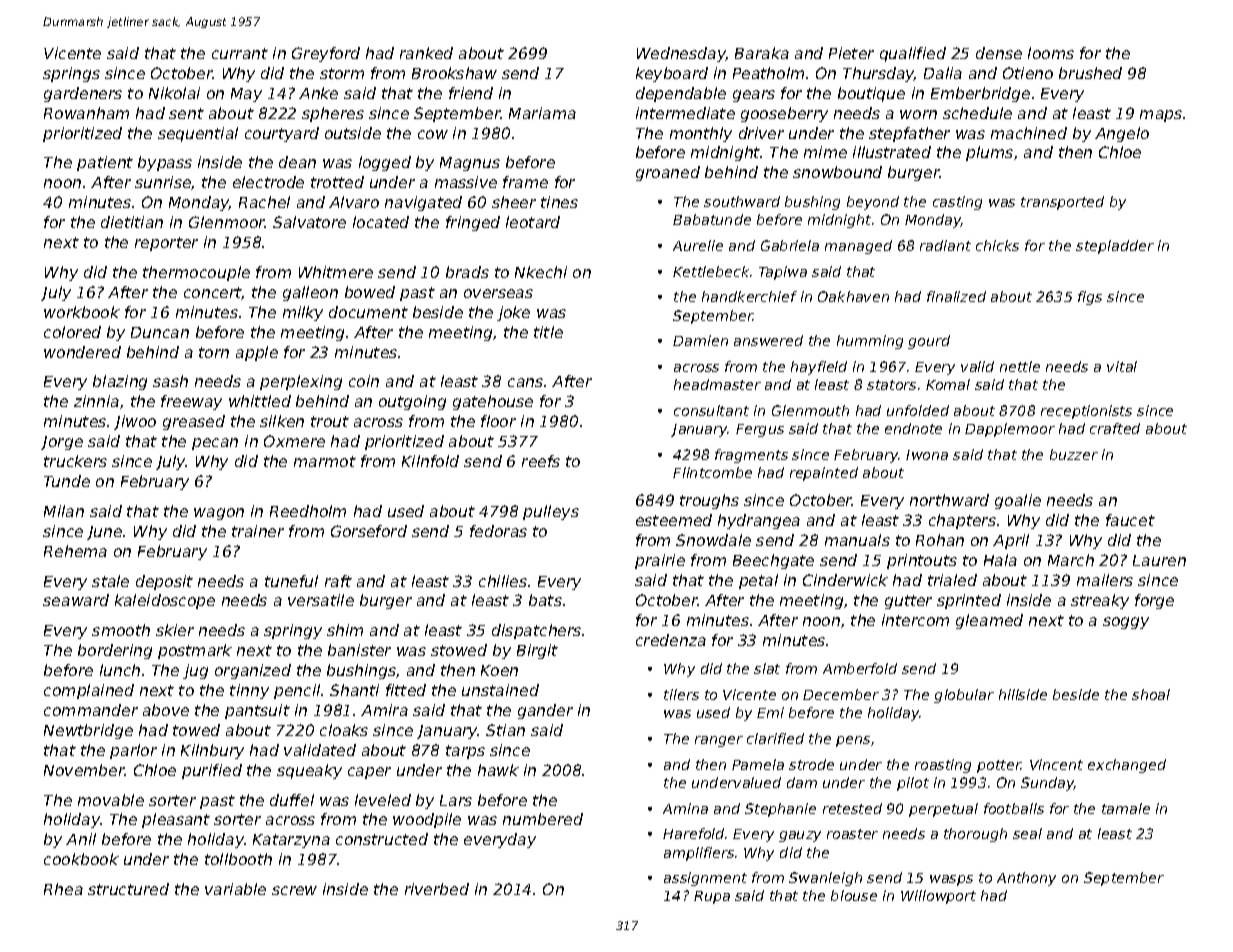 The width and height of the screenshot is (1233, 952). I want to click on title, so click(548, 332).
